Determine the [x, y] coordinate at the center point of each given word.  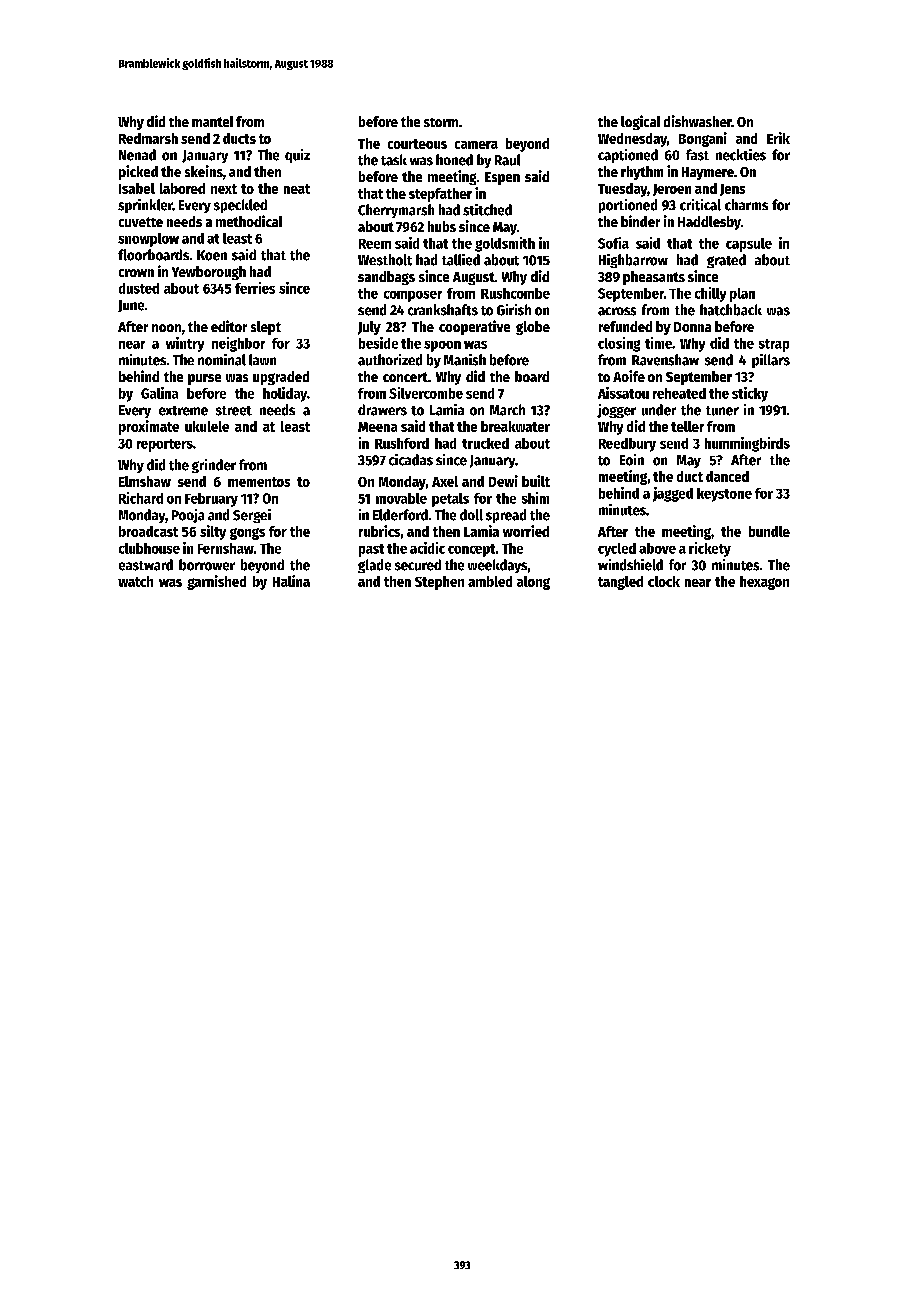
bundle [769, 531]
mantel [212, 121]
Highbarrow [633, 261]
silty [213, 532]
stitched [487, 210]
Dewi [503, 481]
